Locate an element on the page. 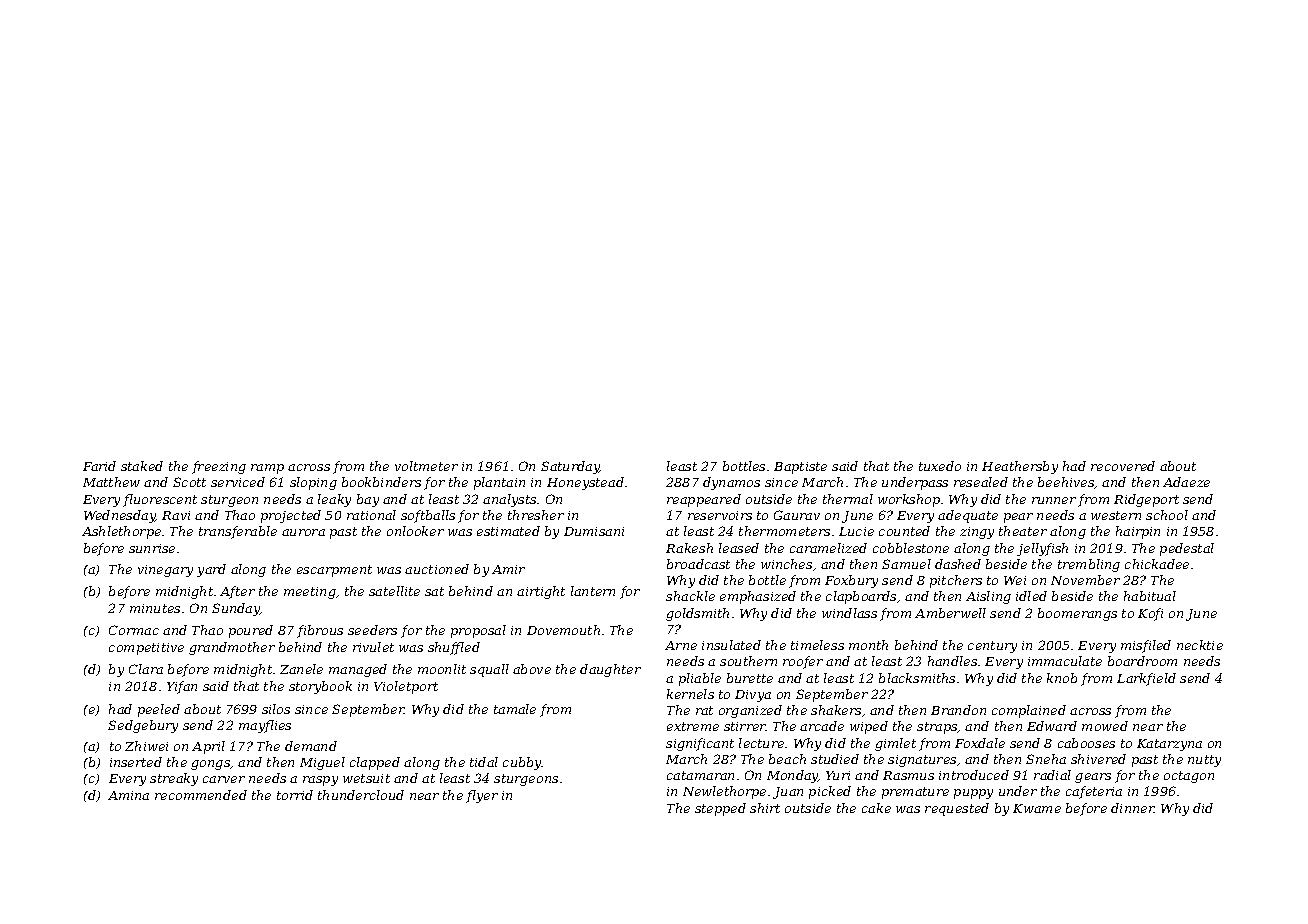  Foxbury is located at coordinates (851, 581).
